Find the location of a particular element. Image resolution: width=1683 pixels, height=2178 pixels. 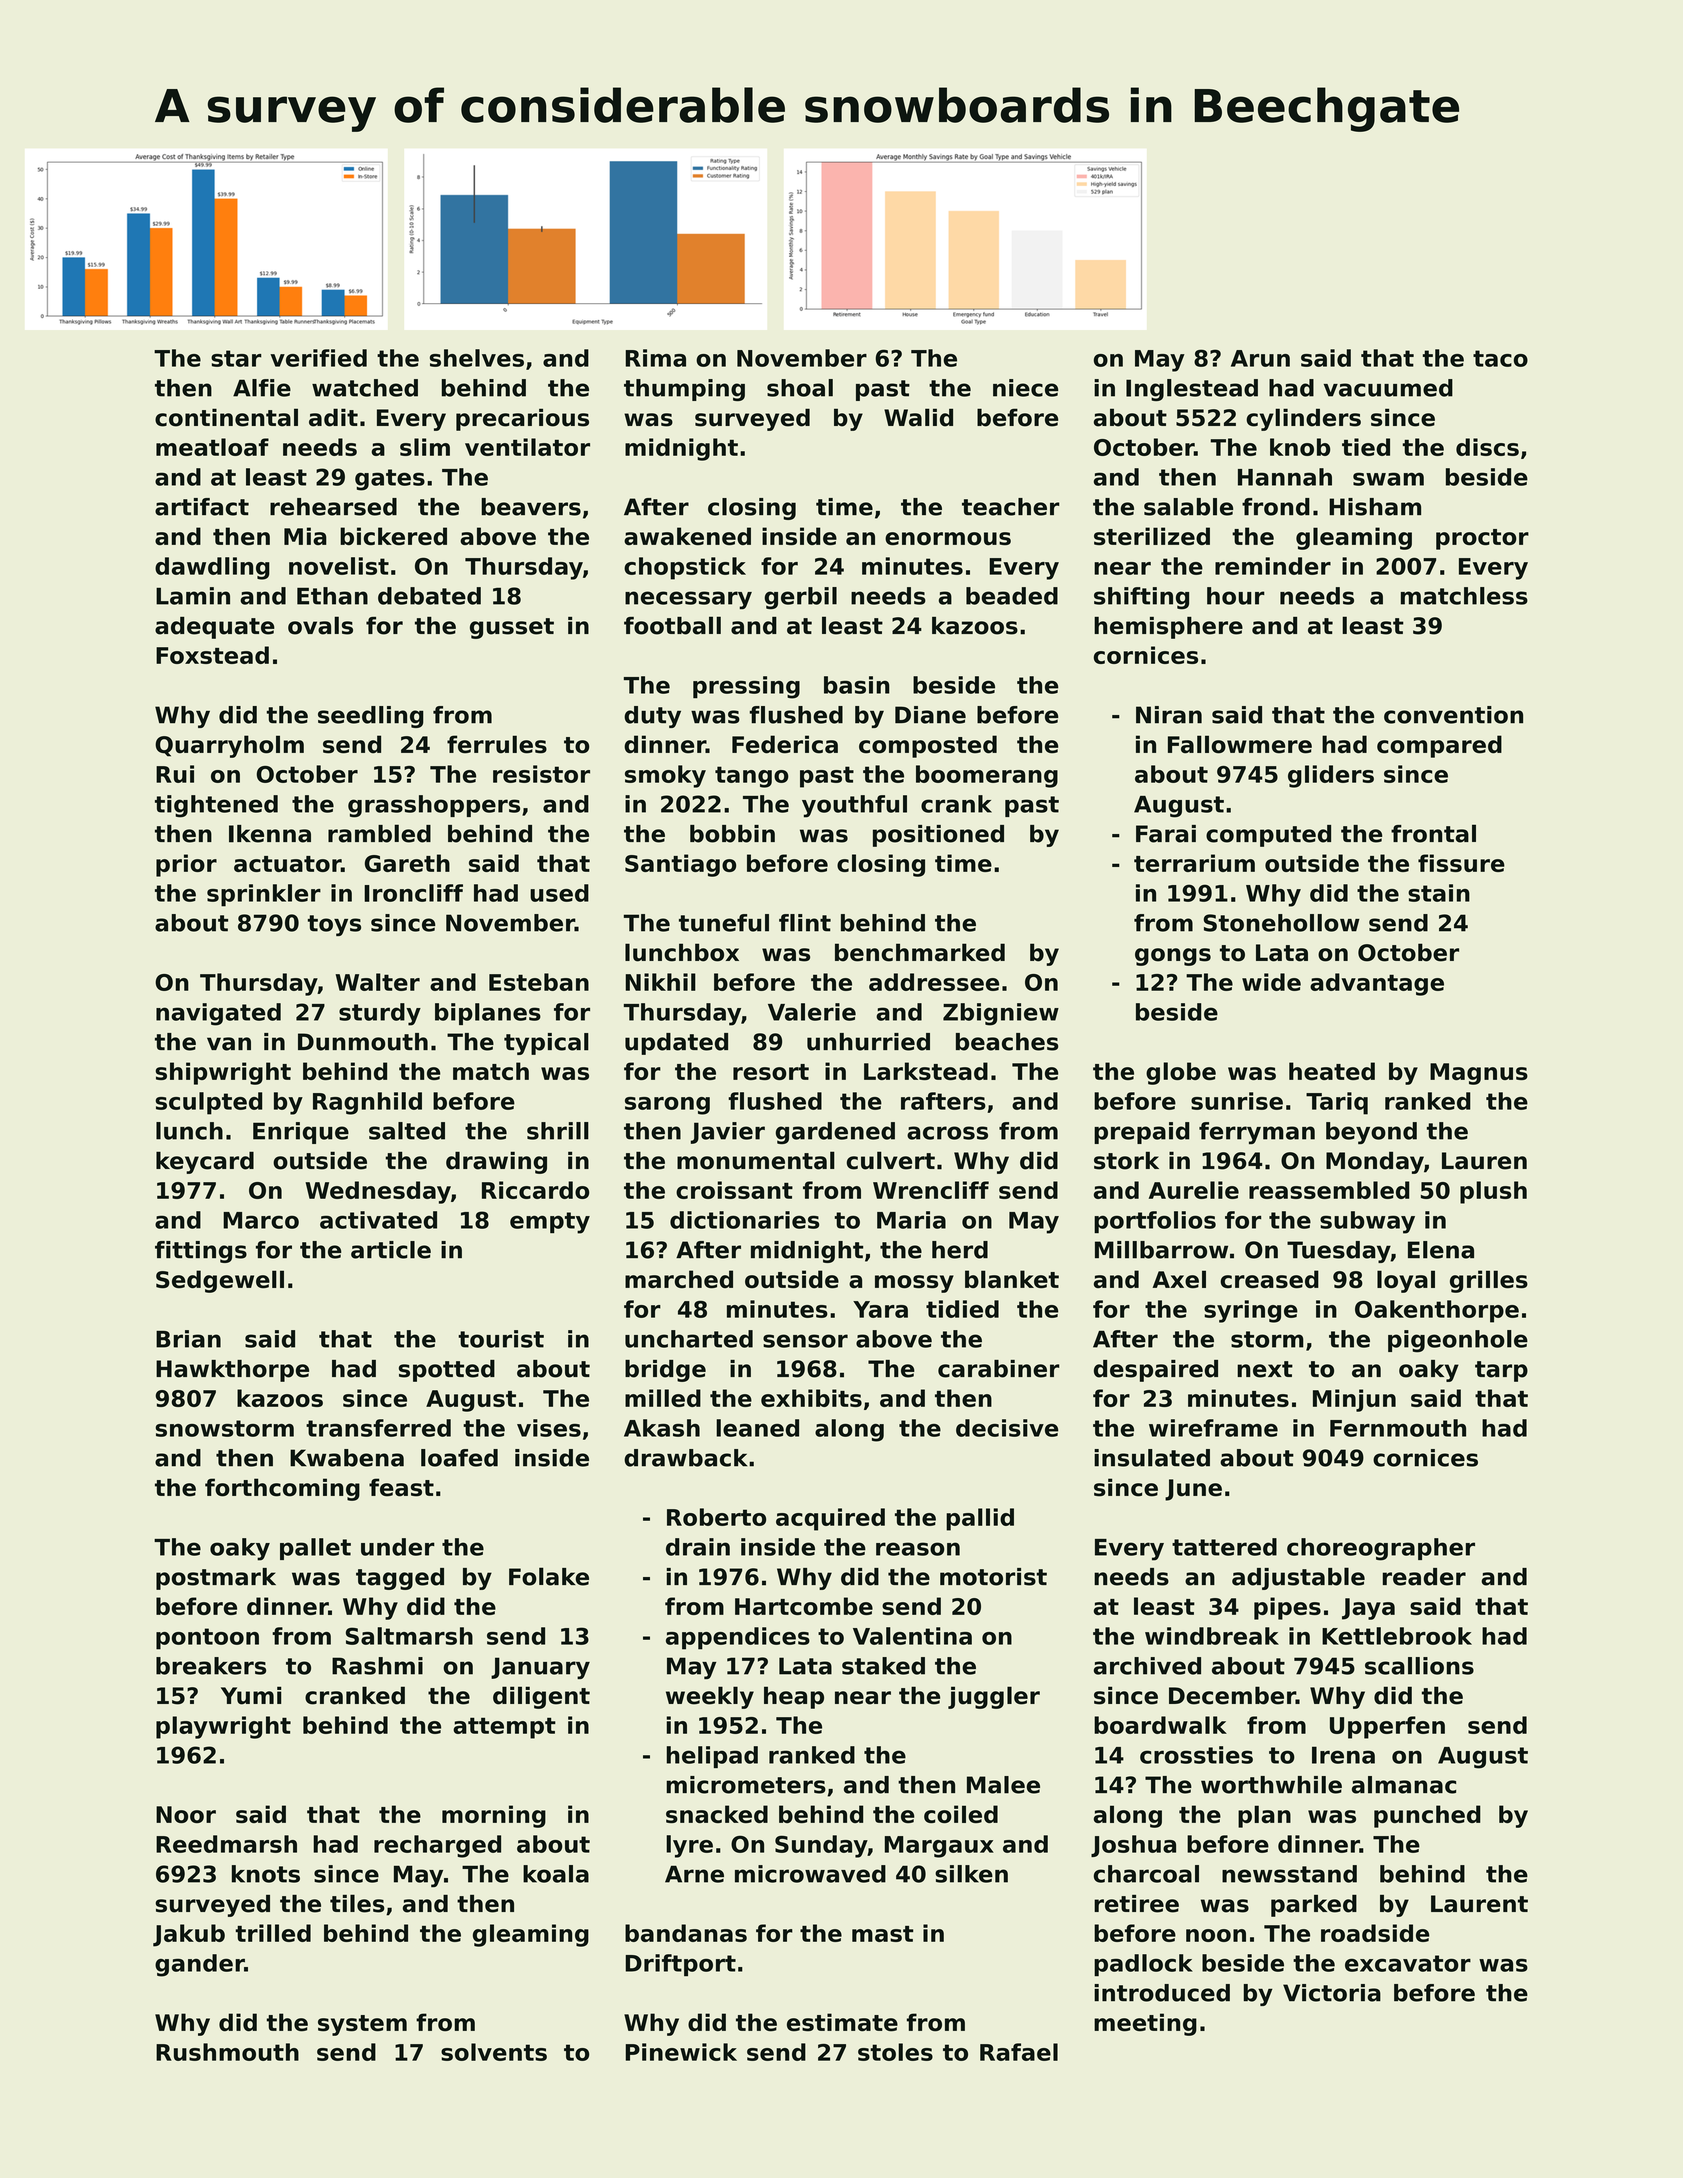

Diane is located at coordinates (930, 715).
